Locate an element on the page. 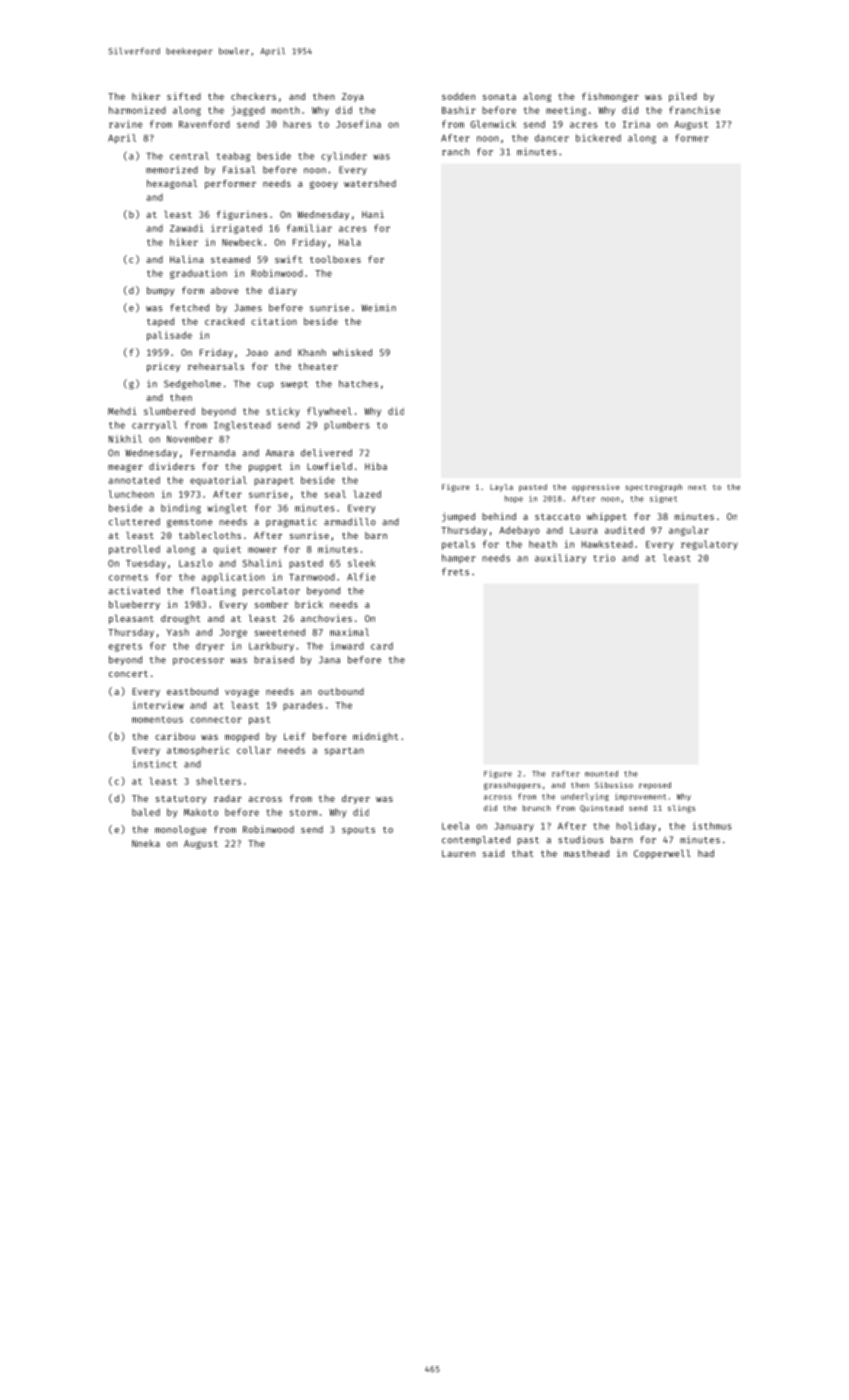  spectrograph is located at coordinates (653, 488).
